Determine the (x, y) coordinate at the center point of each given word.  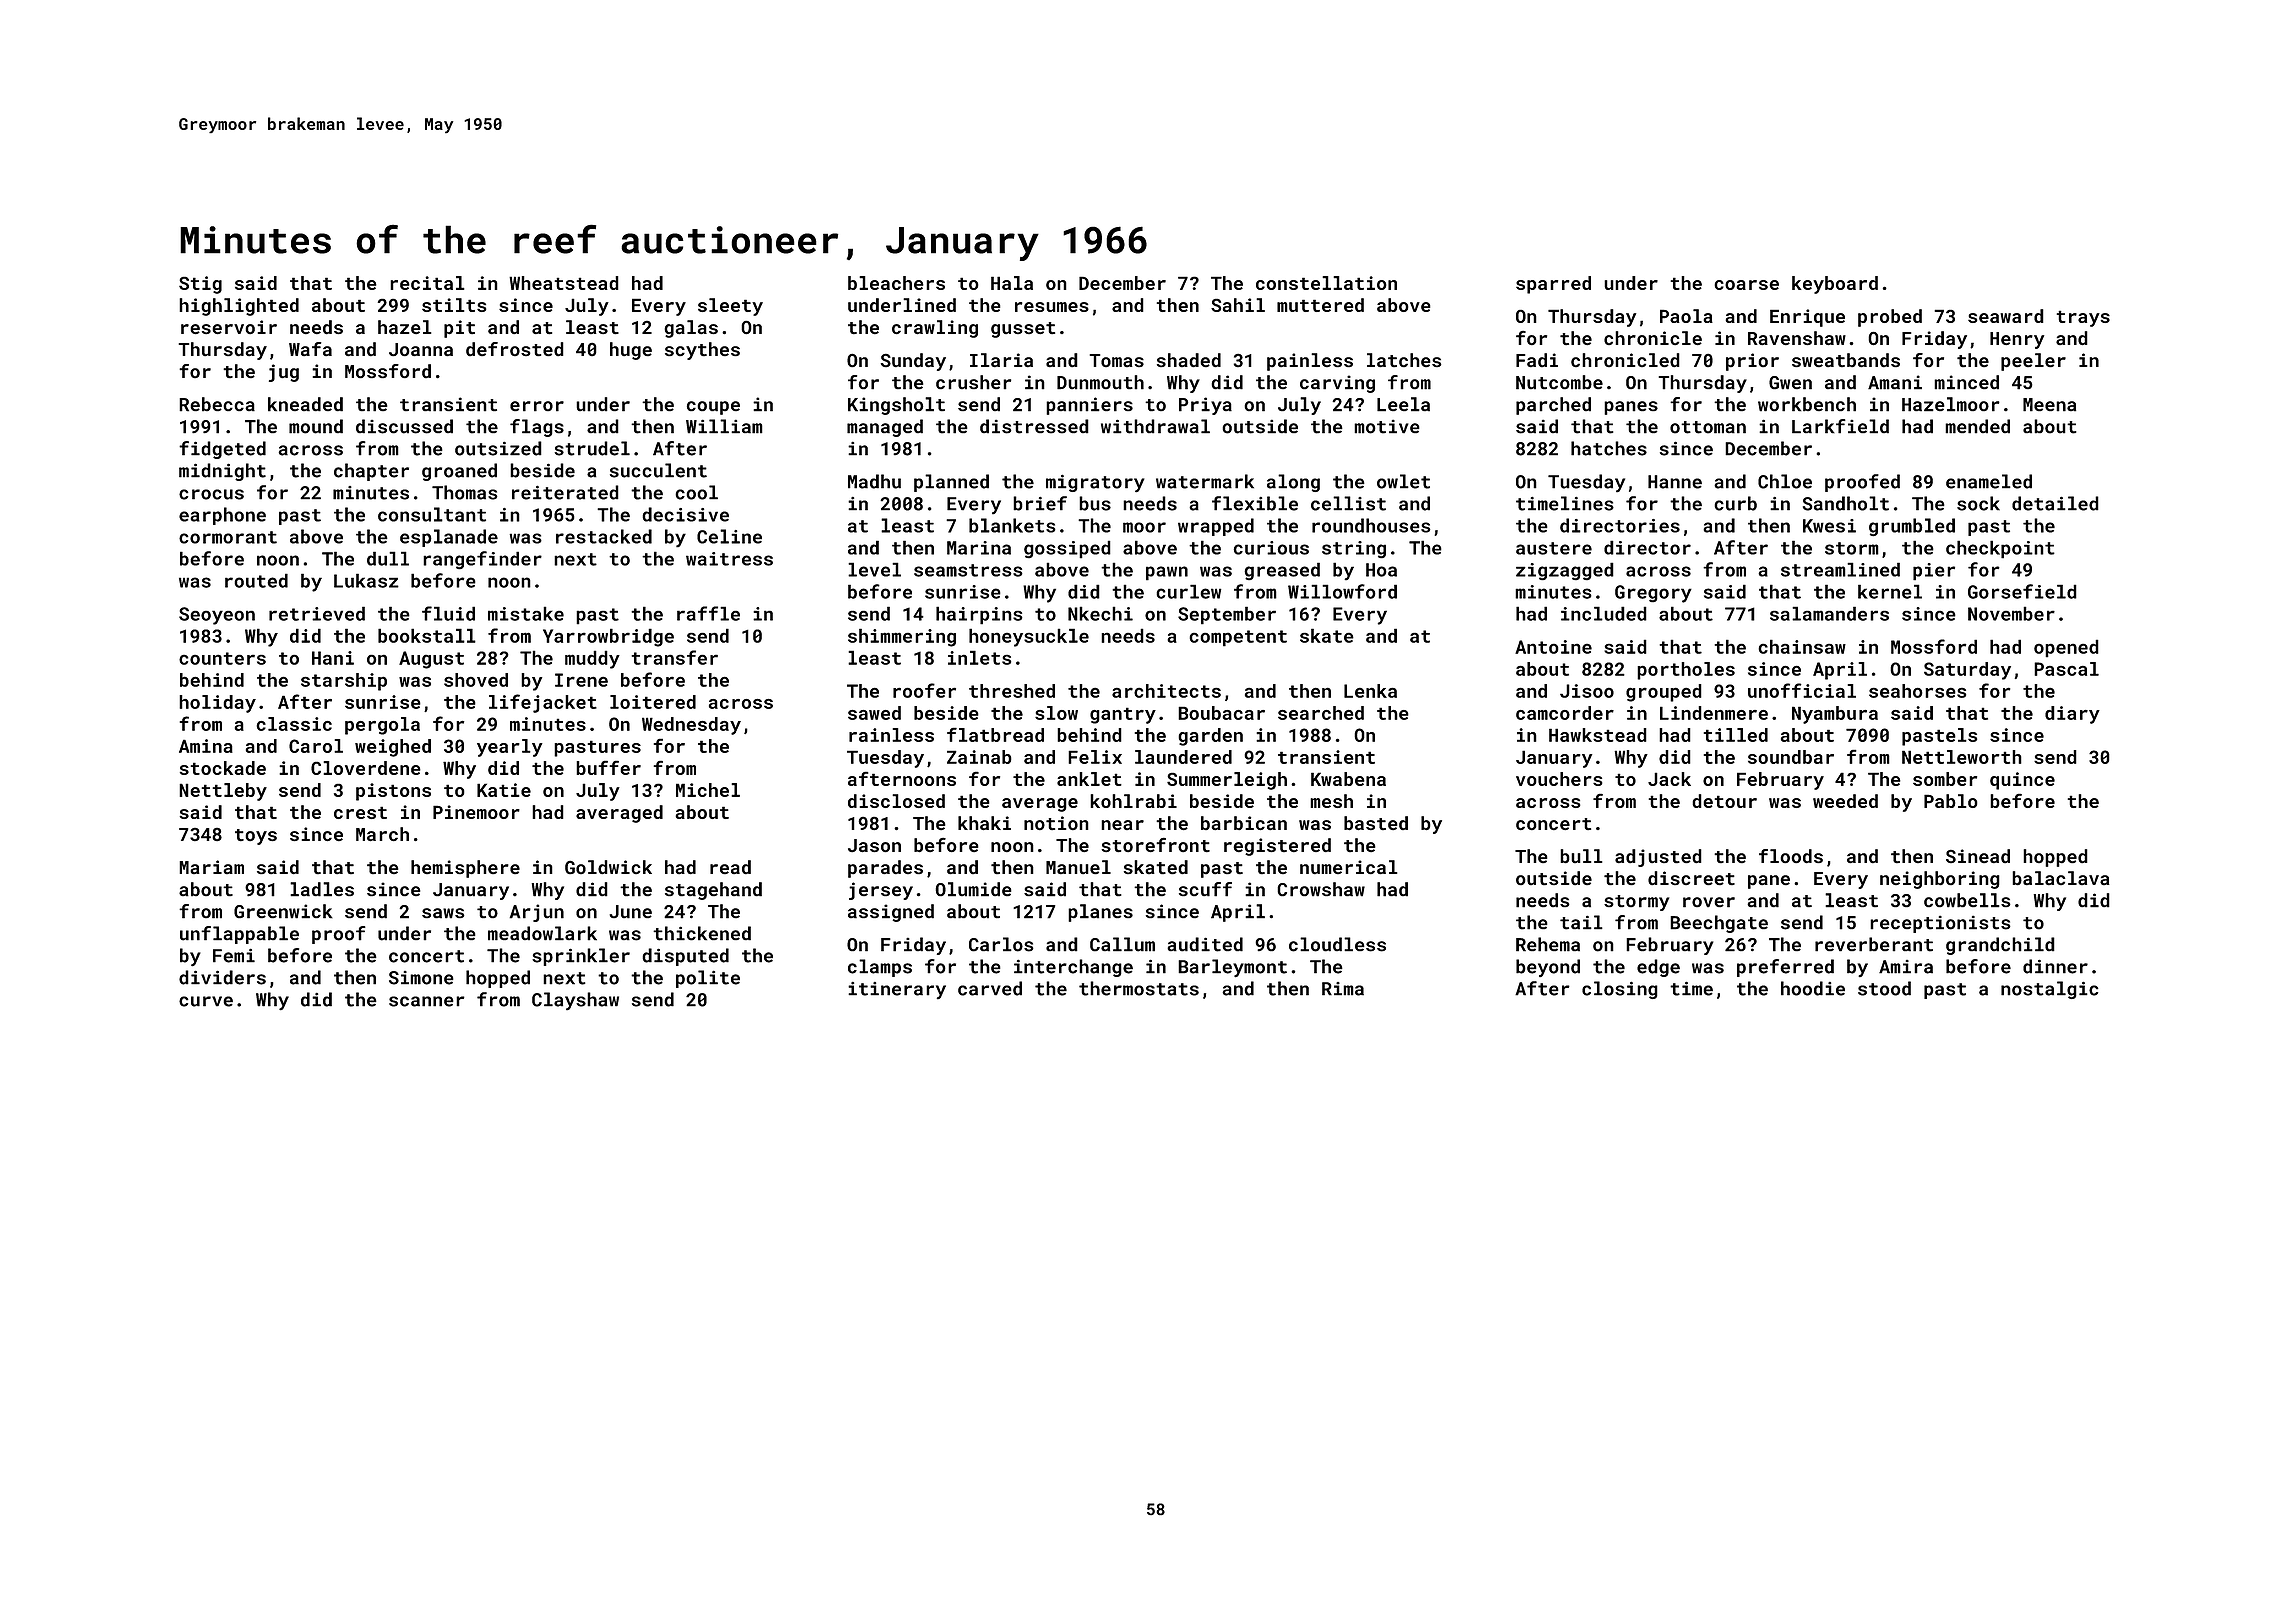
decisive (685, 514)
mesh (1331, 801)
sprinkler (581, 957)
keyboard (1835, 285)
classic (294, 724)
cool (696, 492)
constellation (1326, 283)
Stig (200, 285)
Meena (2049, 405)
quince (2022, 781)
